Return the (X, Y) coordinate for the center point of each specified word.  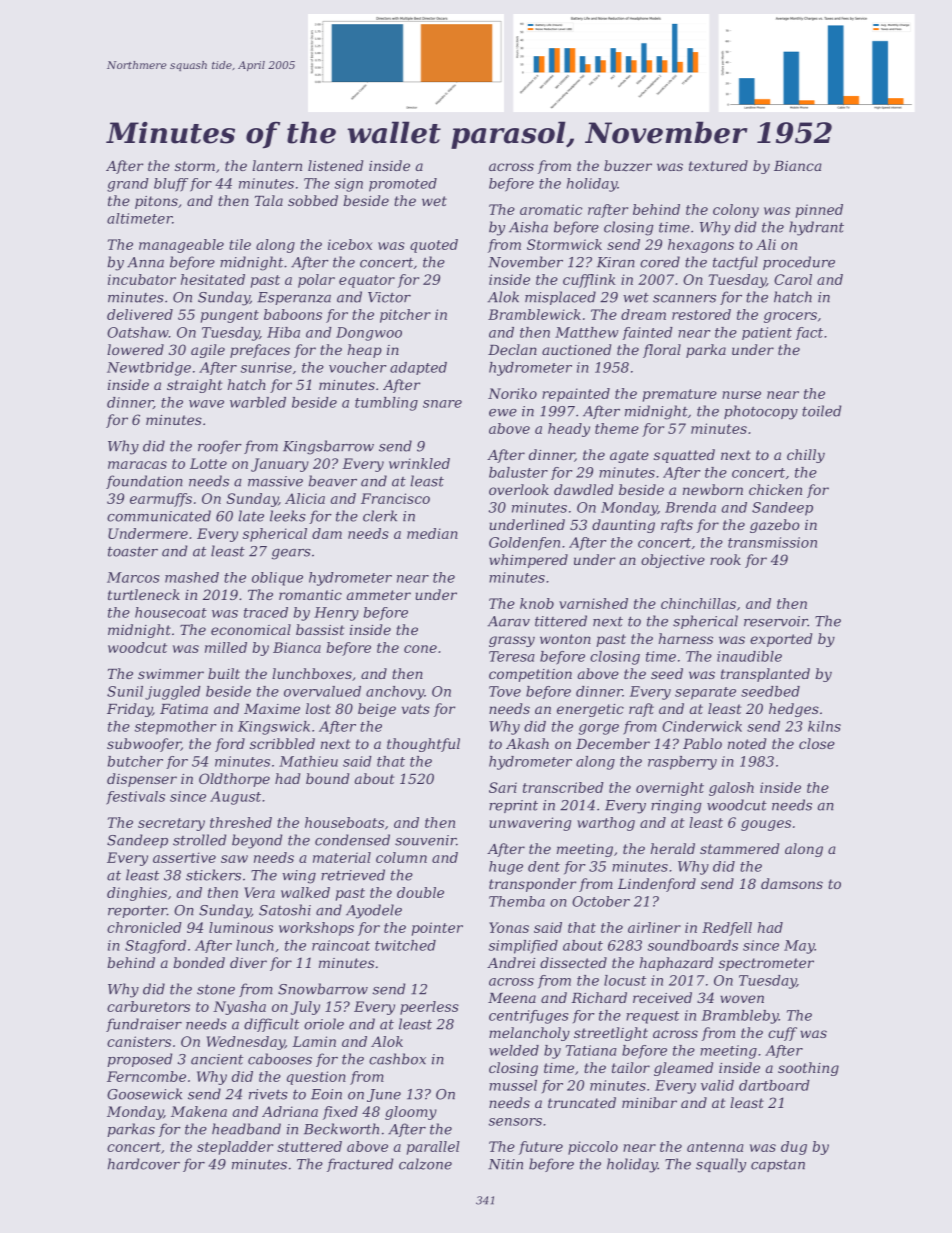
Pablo (702, 743)
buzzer (628, 166)
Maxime (272, 709)
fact (809, 333)
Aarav (509, 621)
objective (673, 561)
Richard (599, 997)
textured (718, 165)
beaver (333, 481)
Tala (269, 200)
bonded (199, 962)
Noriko (512, 393)
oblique (277, 579)
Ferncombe (146, 1076)
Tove (505, 691)
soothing (808, 1069)
